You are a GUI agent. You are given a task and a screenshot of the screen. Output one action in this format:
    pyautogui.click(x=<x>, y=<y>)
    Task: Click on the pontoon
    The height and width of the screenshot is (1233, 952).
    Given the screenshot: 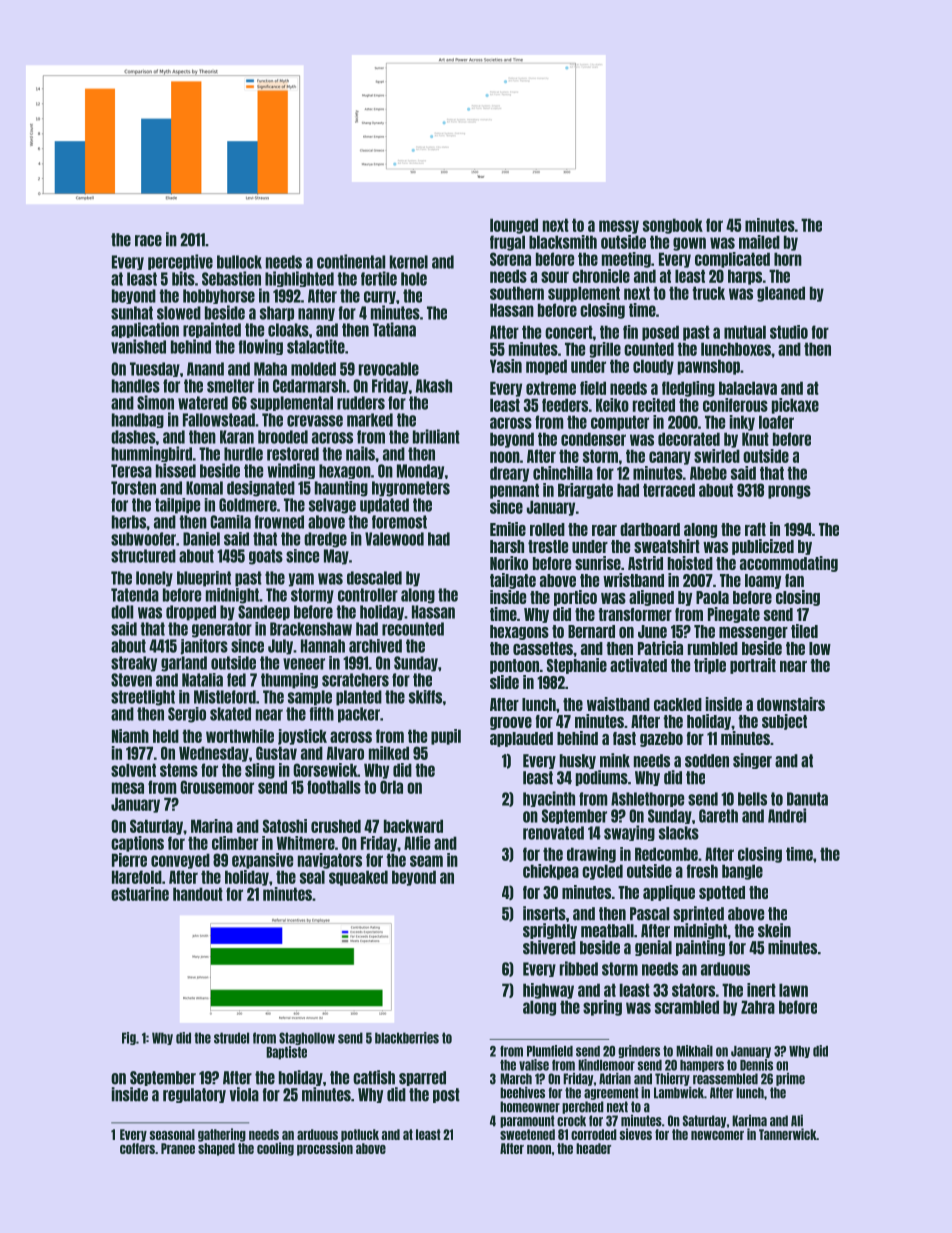 What is the action you would take?
    pyautogui.click(x=514, y=666)
